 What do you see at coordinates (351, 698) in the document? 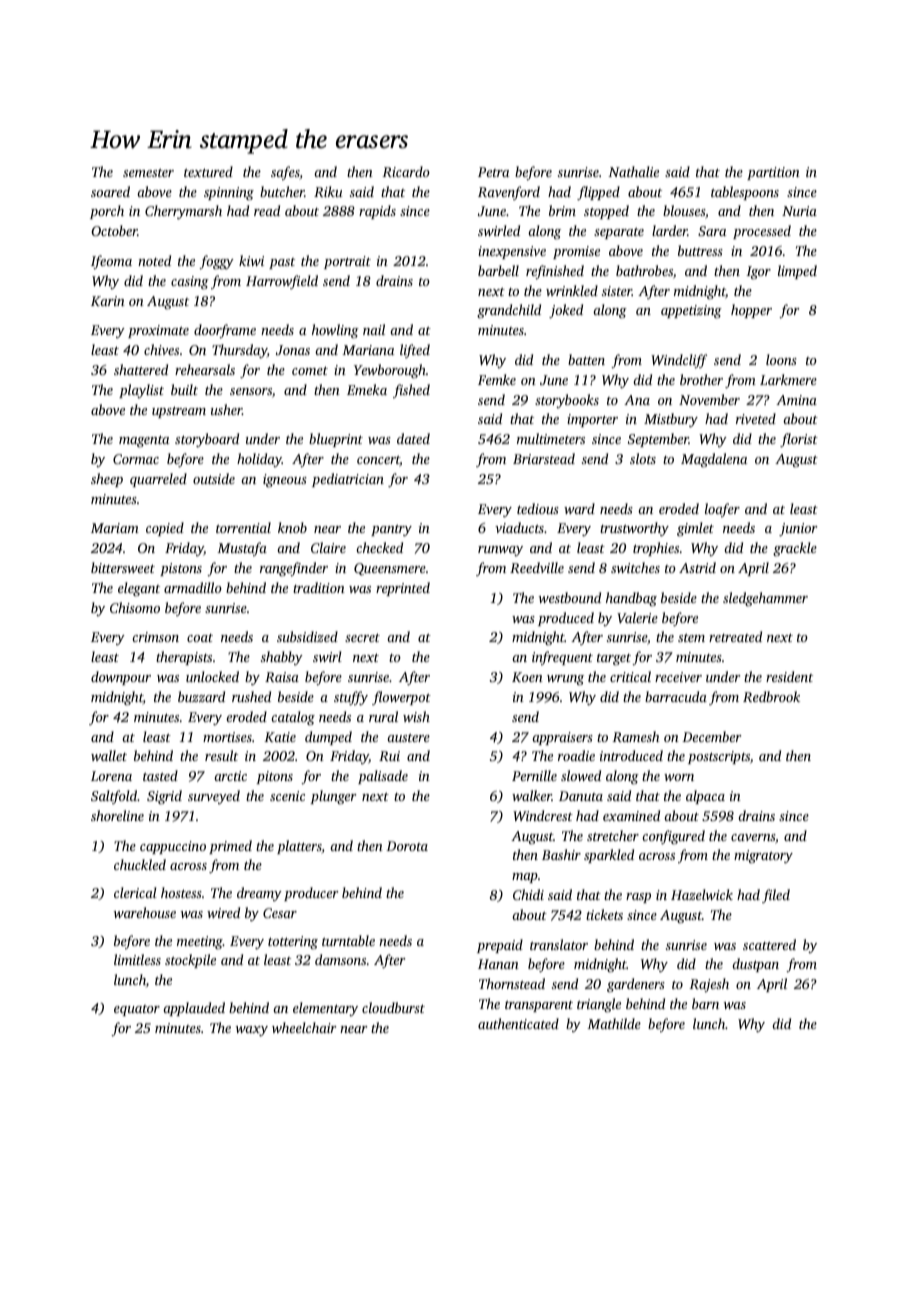
I see `stuffy` at bounding box center [351, 698].
